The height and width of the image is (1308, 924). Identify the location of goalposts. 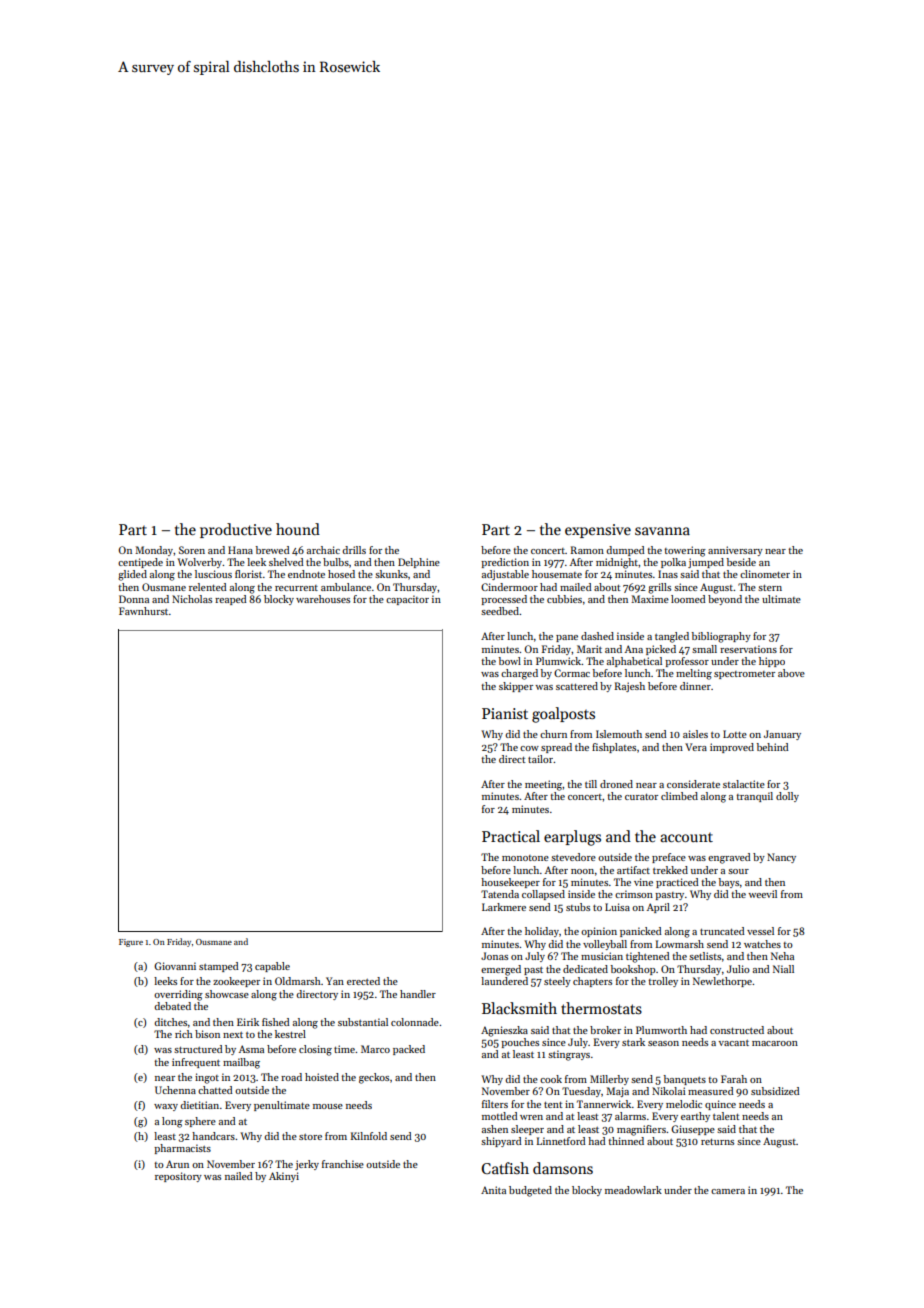
(563, 715).
